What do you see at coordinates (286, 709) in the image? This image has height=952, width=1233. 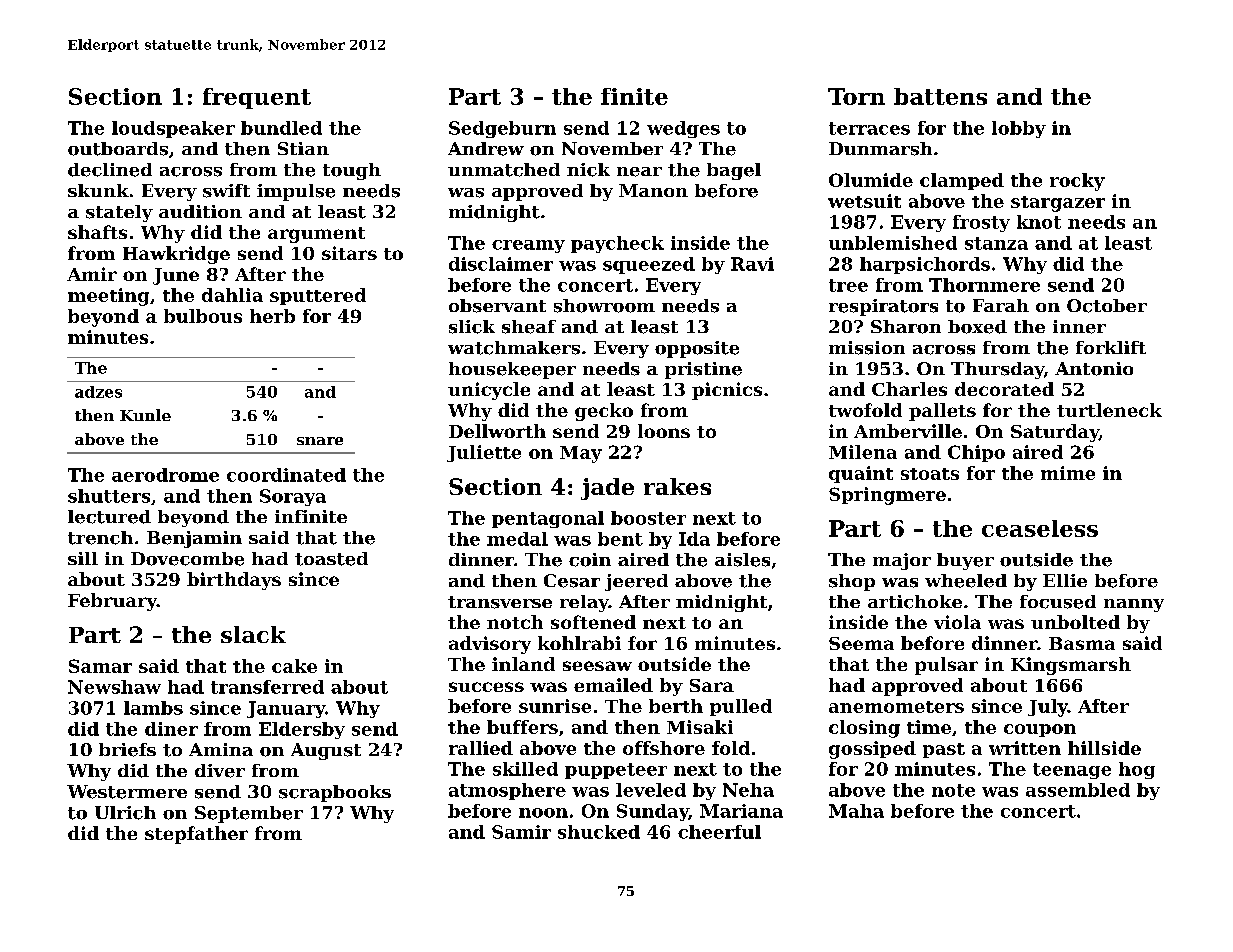 I see `January` at bounding box center [286, 709].
